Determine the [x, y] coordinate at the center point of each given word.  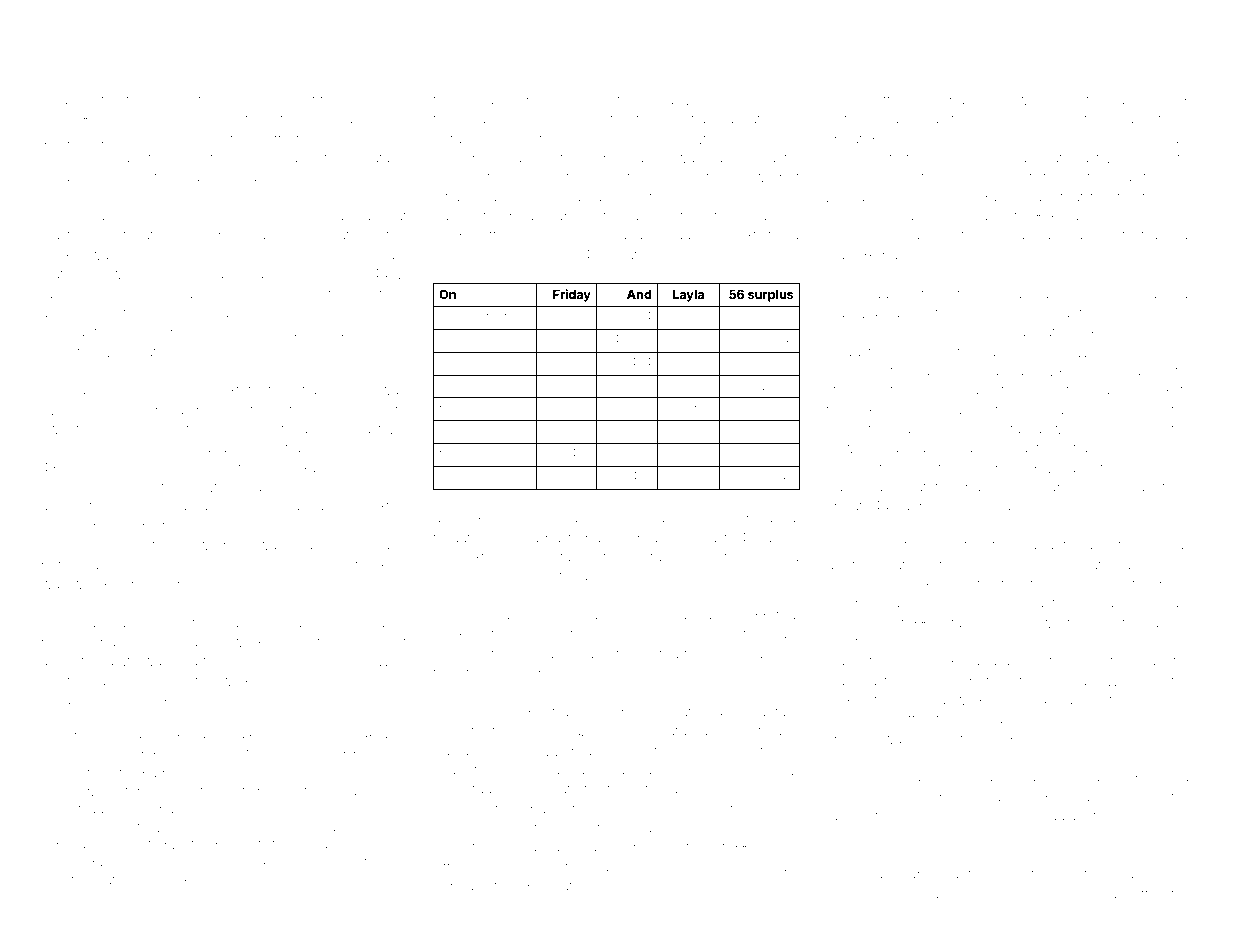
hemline [67, 544]
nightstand [348, 757]
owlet [1127, 235]
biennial [243, 234]
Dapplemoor [1079, 488]
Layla [688, 296]
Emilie [643, 614]
